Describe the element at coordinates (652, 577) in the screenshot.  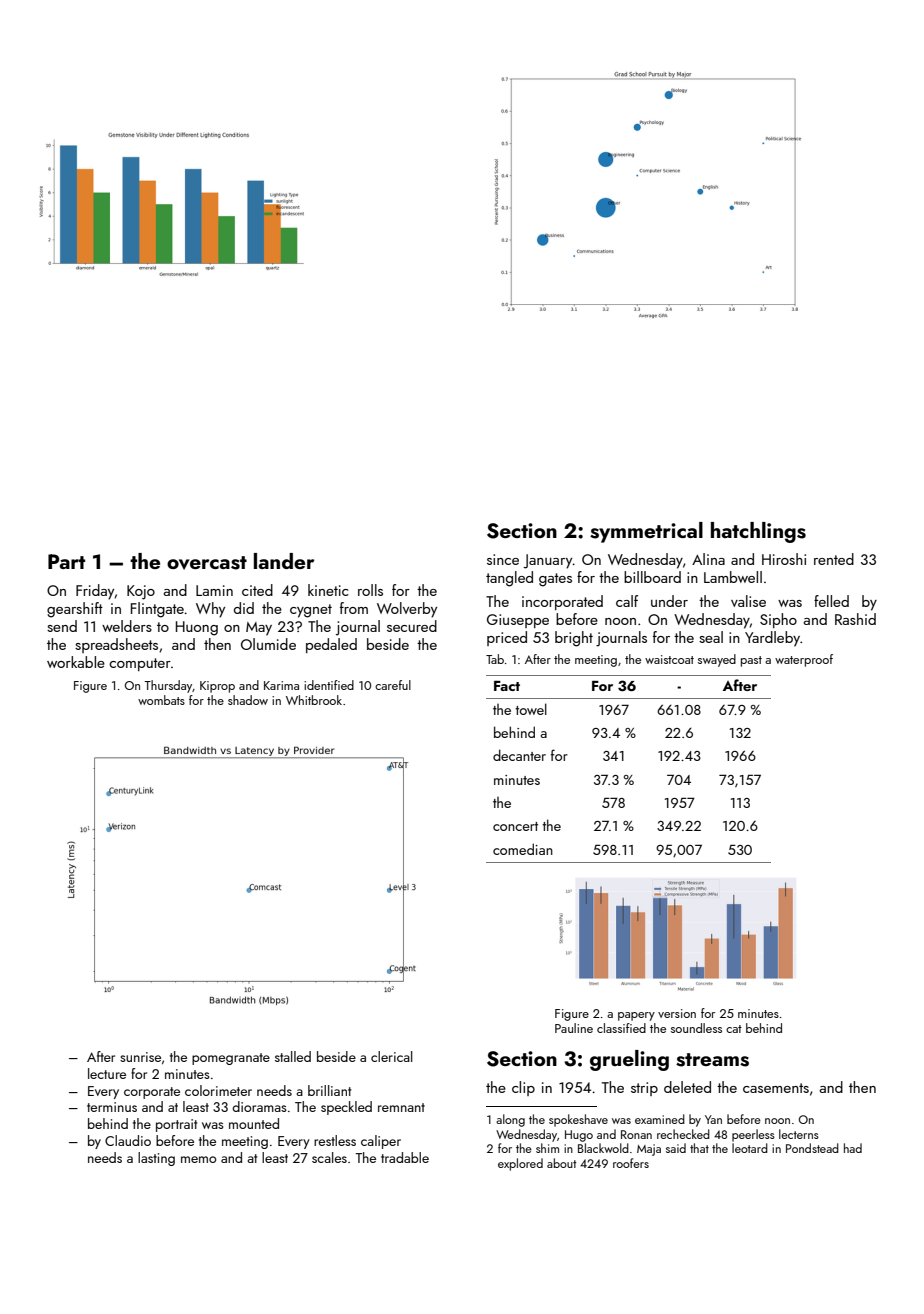
I see `billboard` at that location.
